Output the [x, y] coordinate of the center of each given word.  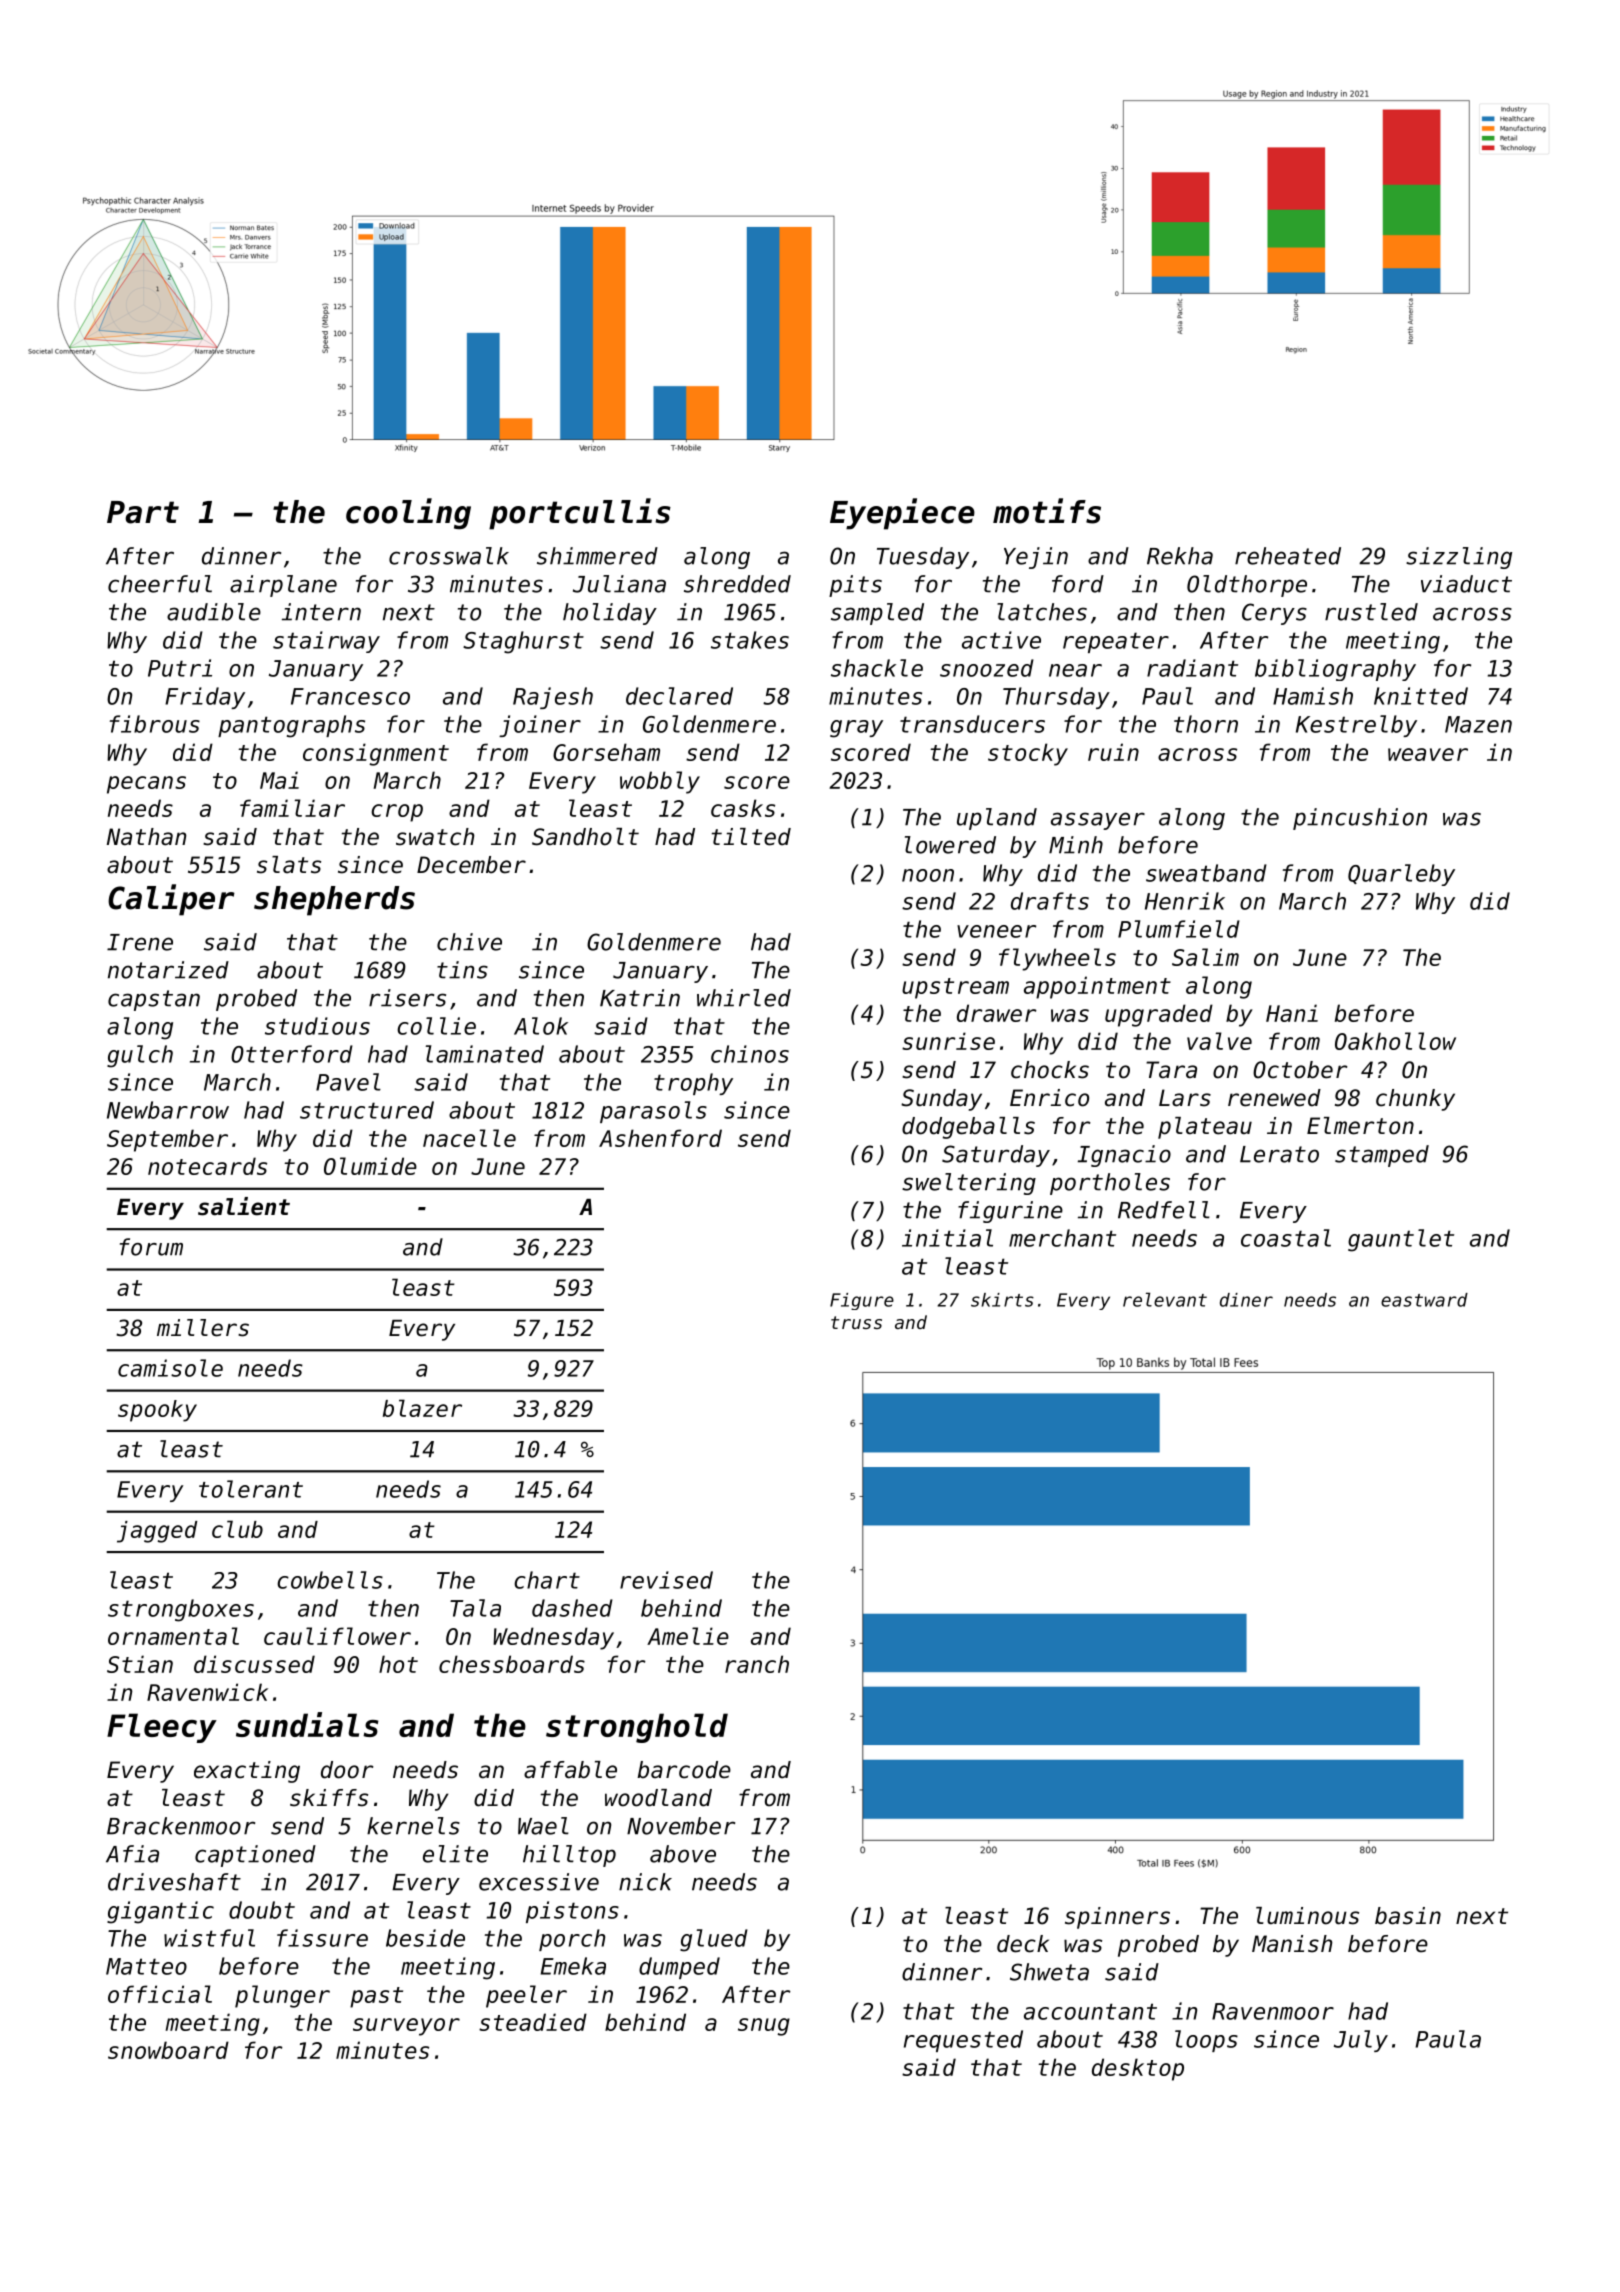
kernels [413, 1826]
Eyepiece [902, 514]
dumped [679, 1968]
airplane [283, 586]
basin [1408, 1916]
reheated [1288, 556]
